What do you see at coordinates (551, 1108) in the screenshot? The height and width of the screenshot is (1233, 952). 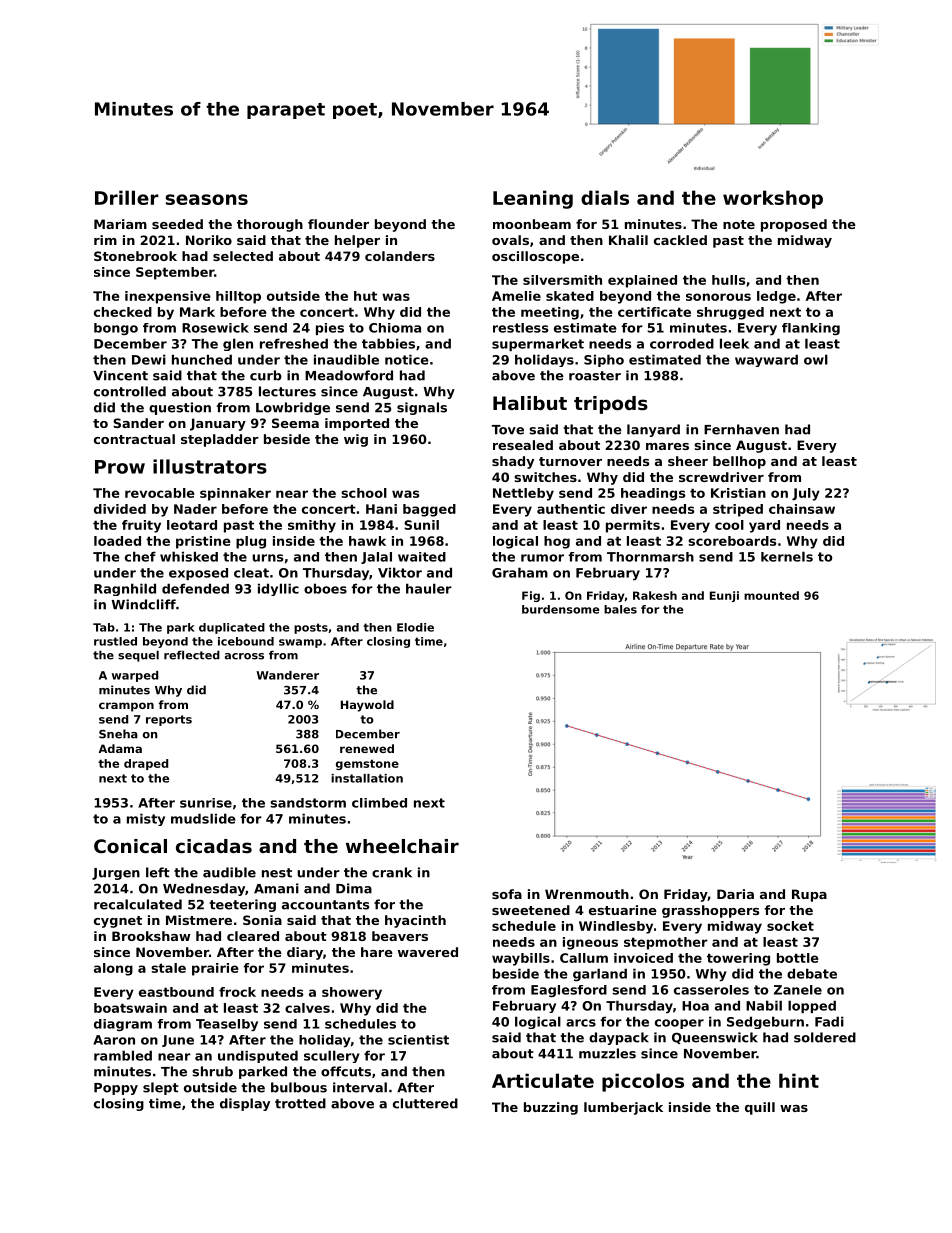 I see `buzzing` at bounding box center [551, 1108].
